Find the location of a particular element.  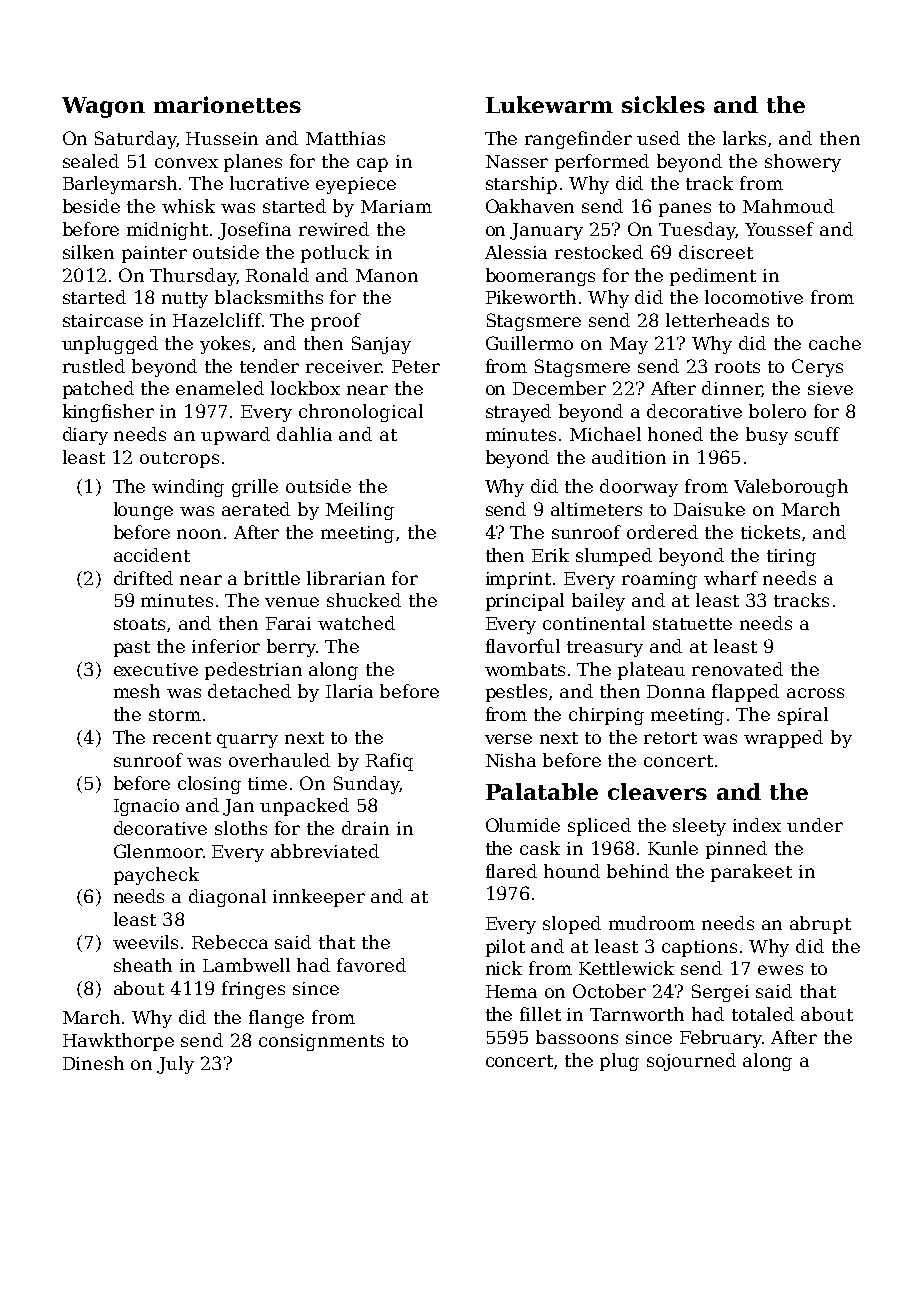

panes is located at coordinates (685, 210).
